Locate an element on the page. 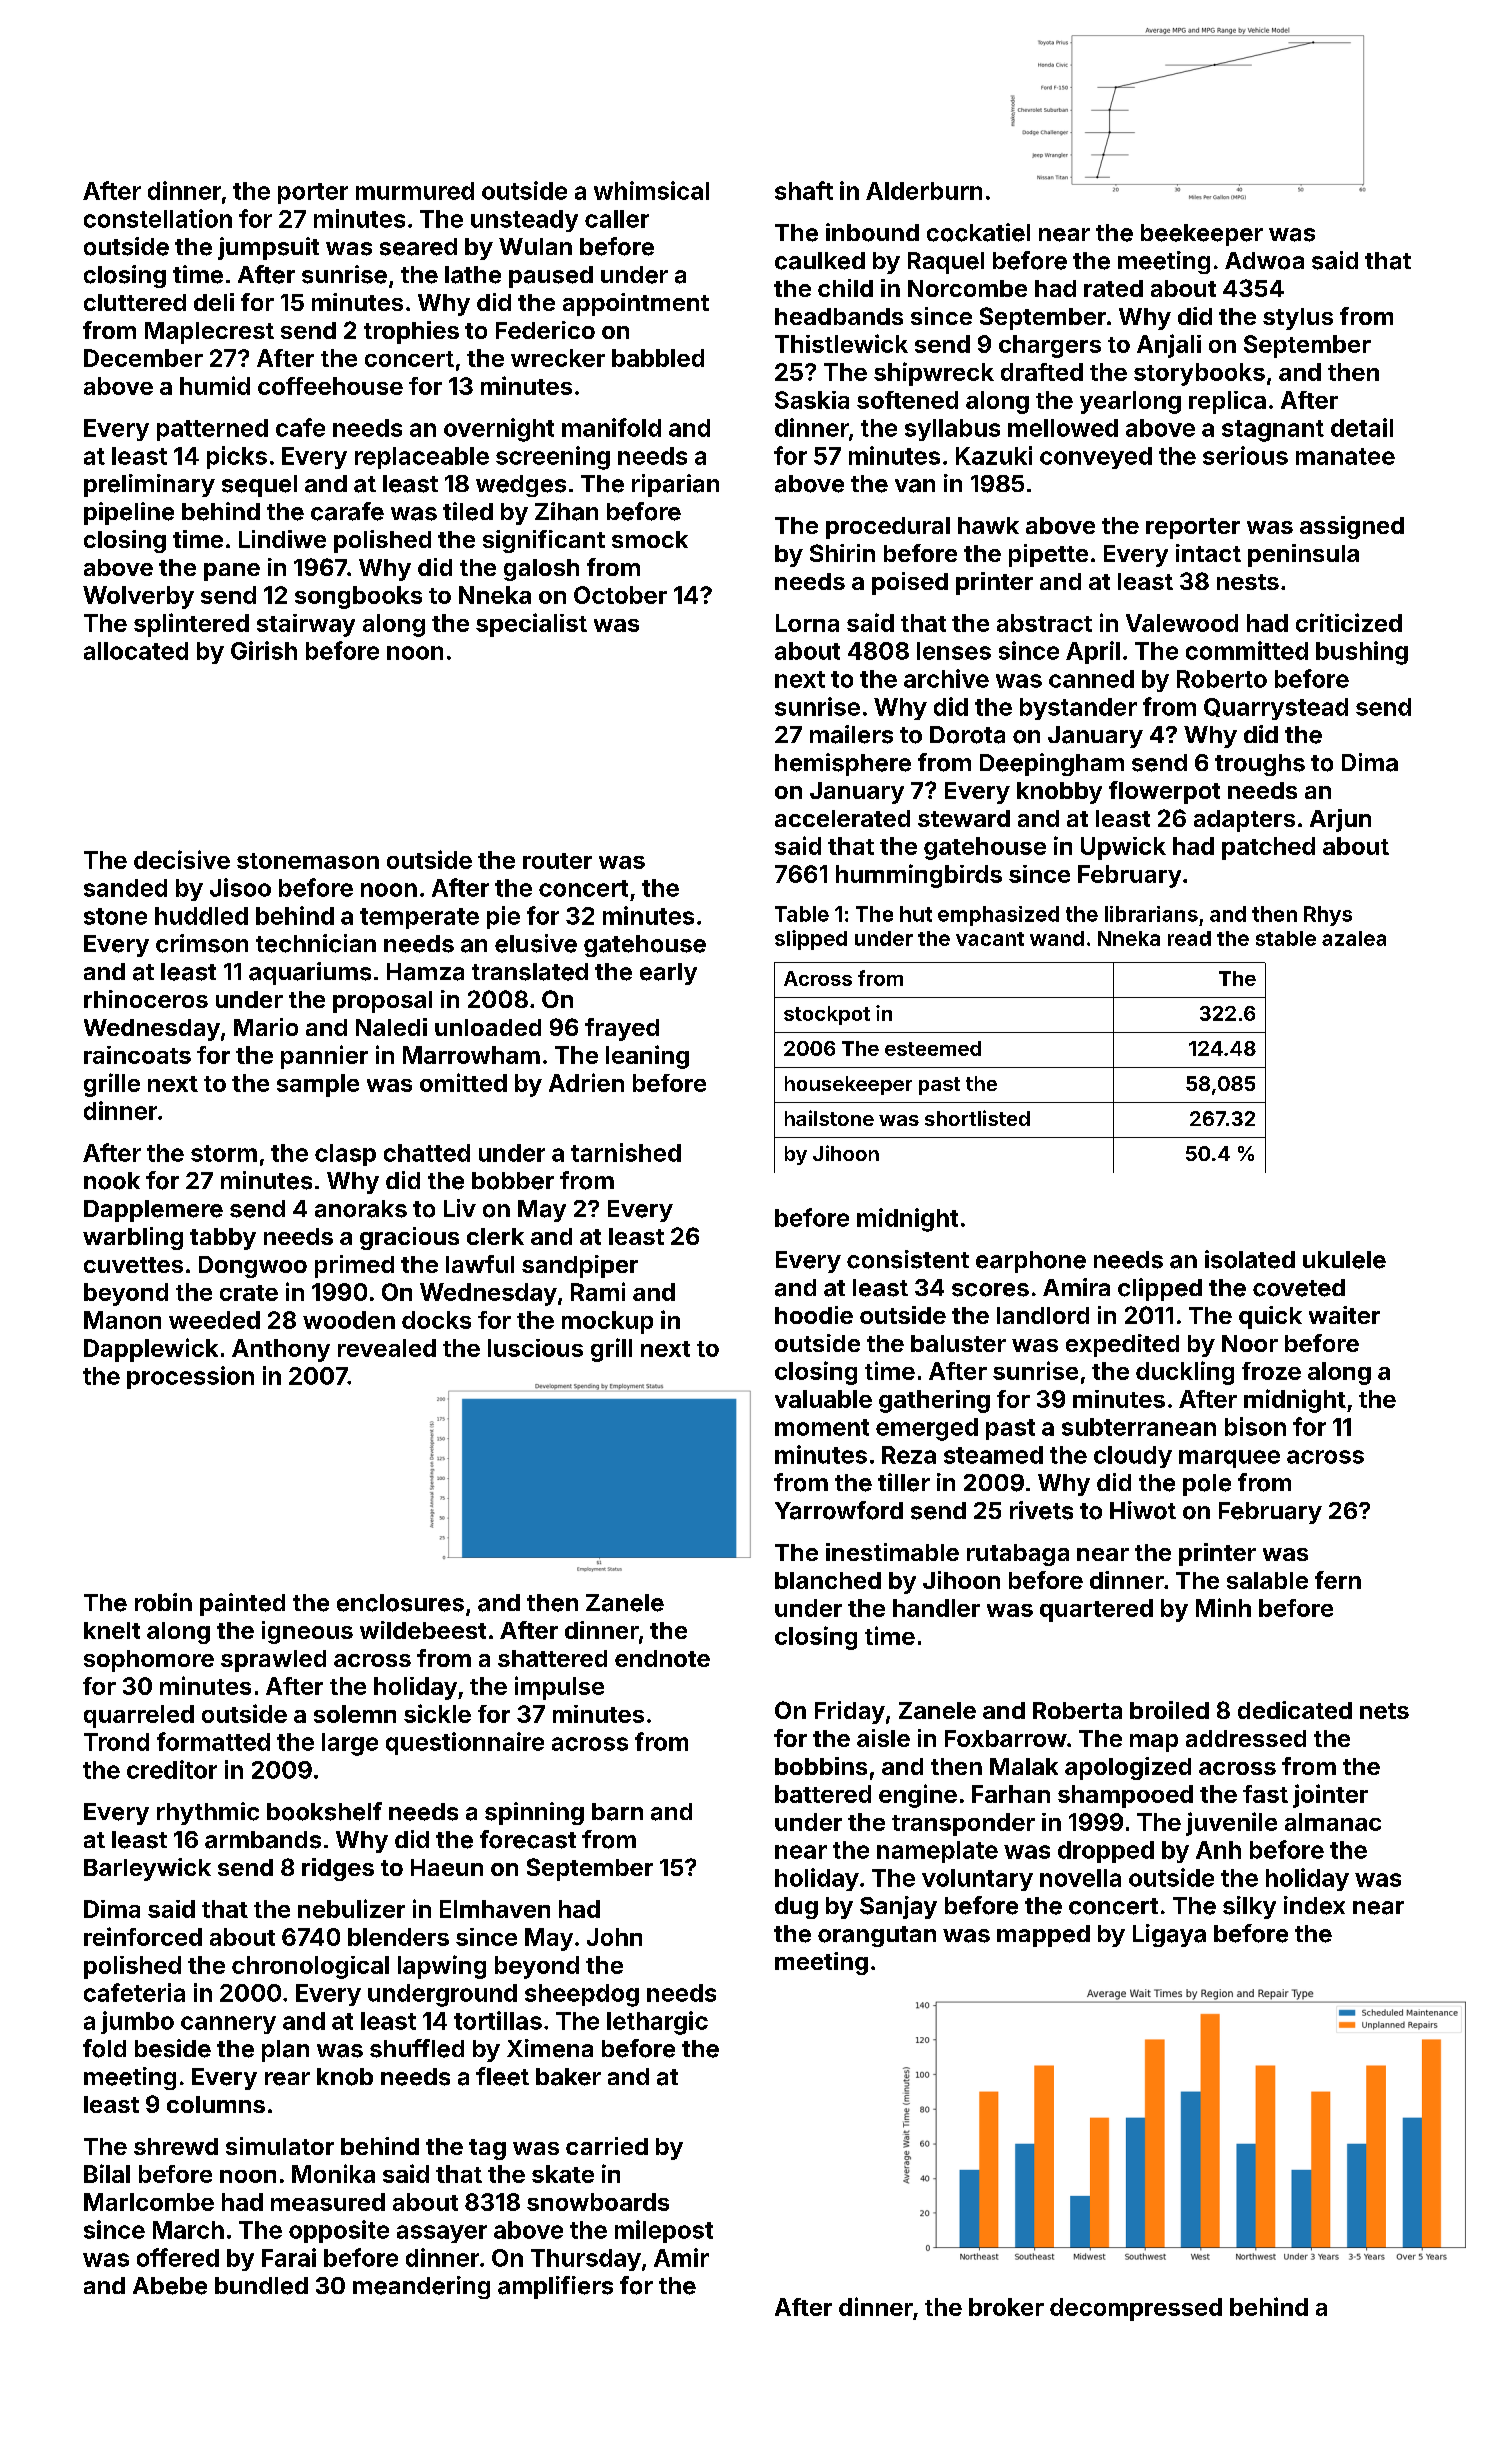 This image has height=2464, width=1496. constellation is located at coordinates (158, 218).
